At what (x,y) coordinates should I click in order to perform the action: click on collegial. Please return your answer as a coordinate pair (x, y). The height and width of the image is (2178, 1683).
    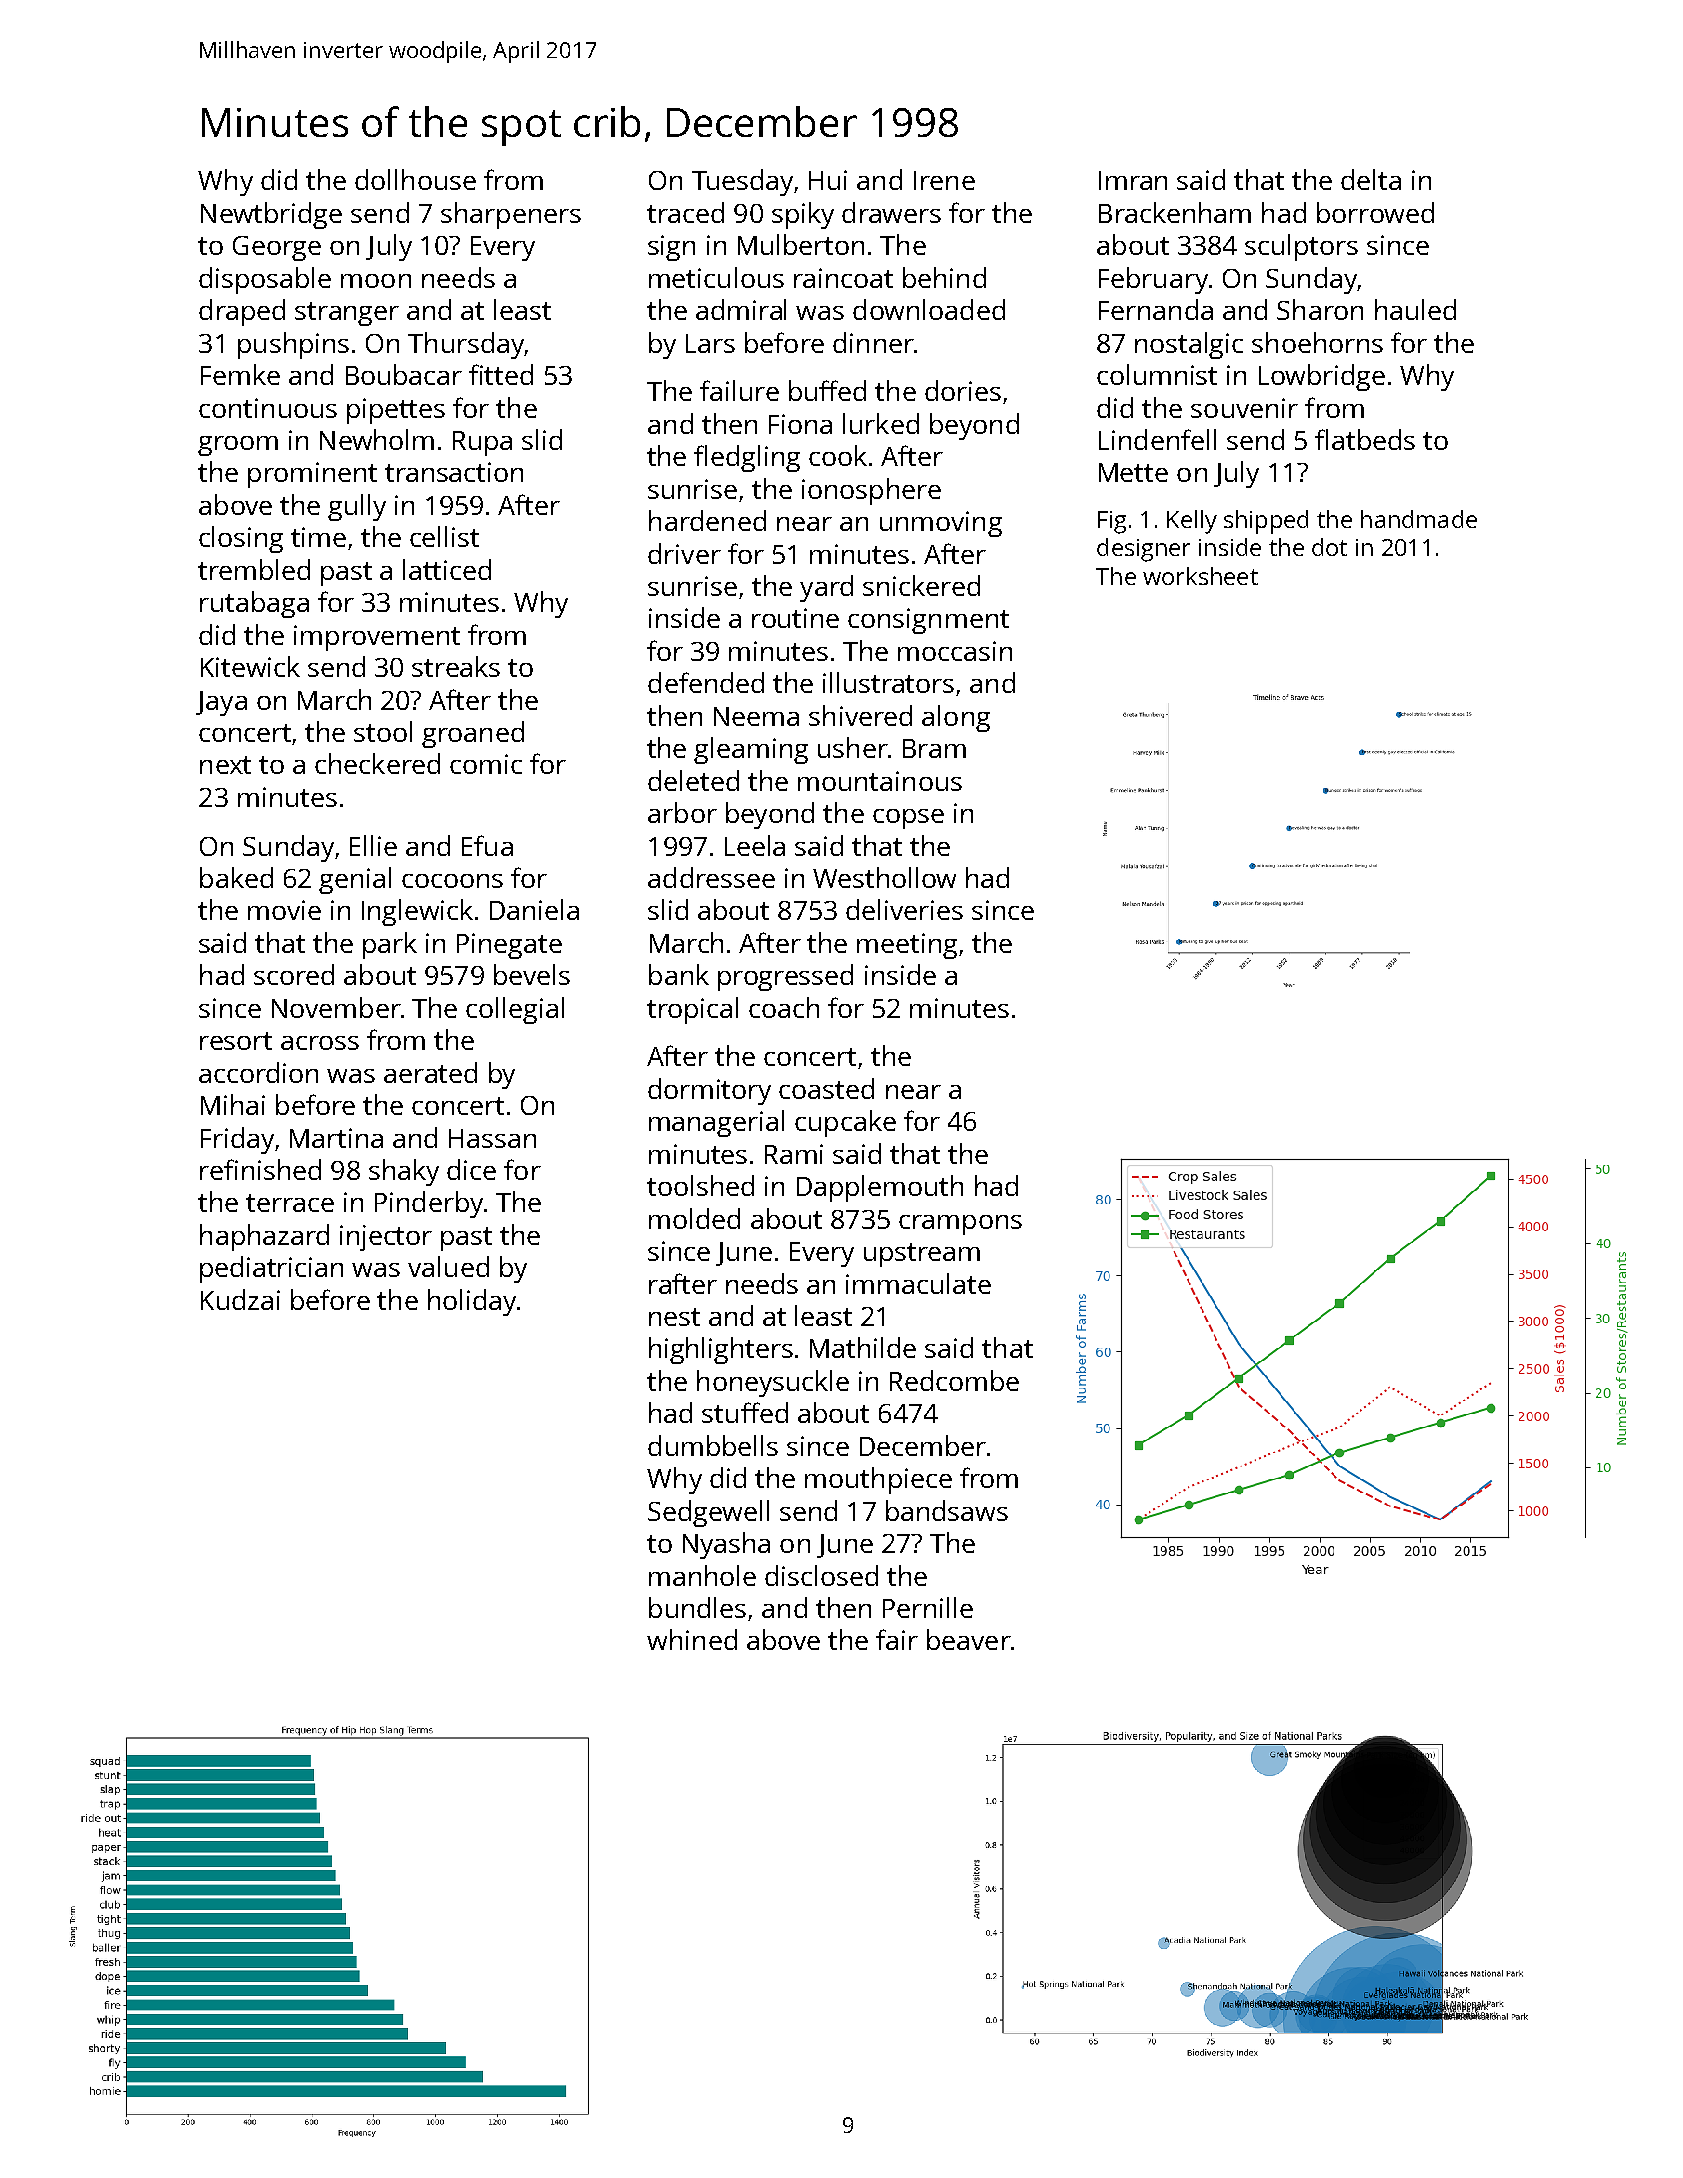
    Looking at the image, I should click on (515, 1010).
